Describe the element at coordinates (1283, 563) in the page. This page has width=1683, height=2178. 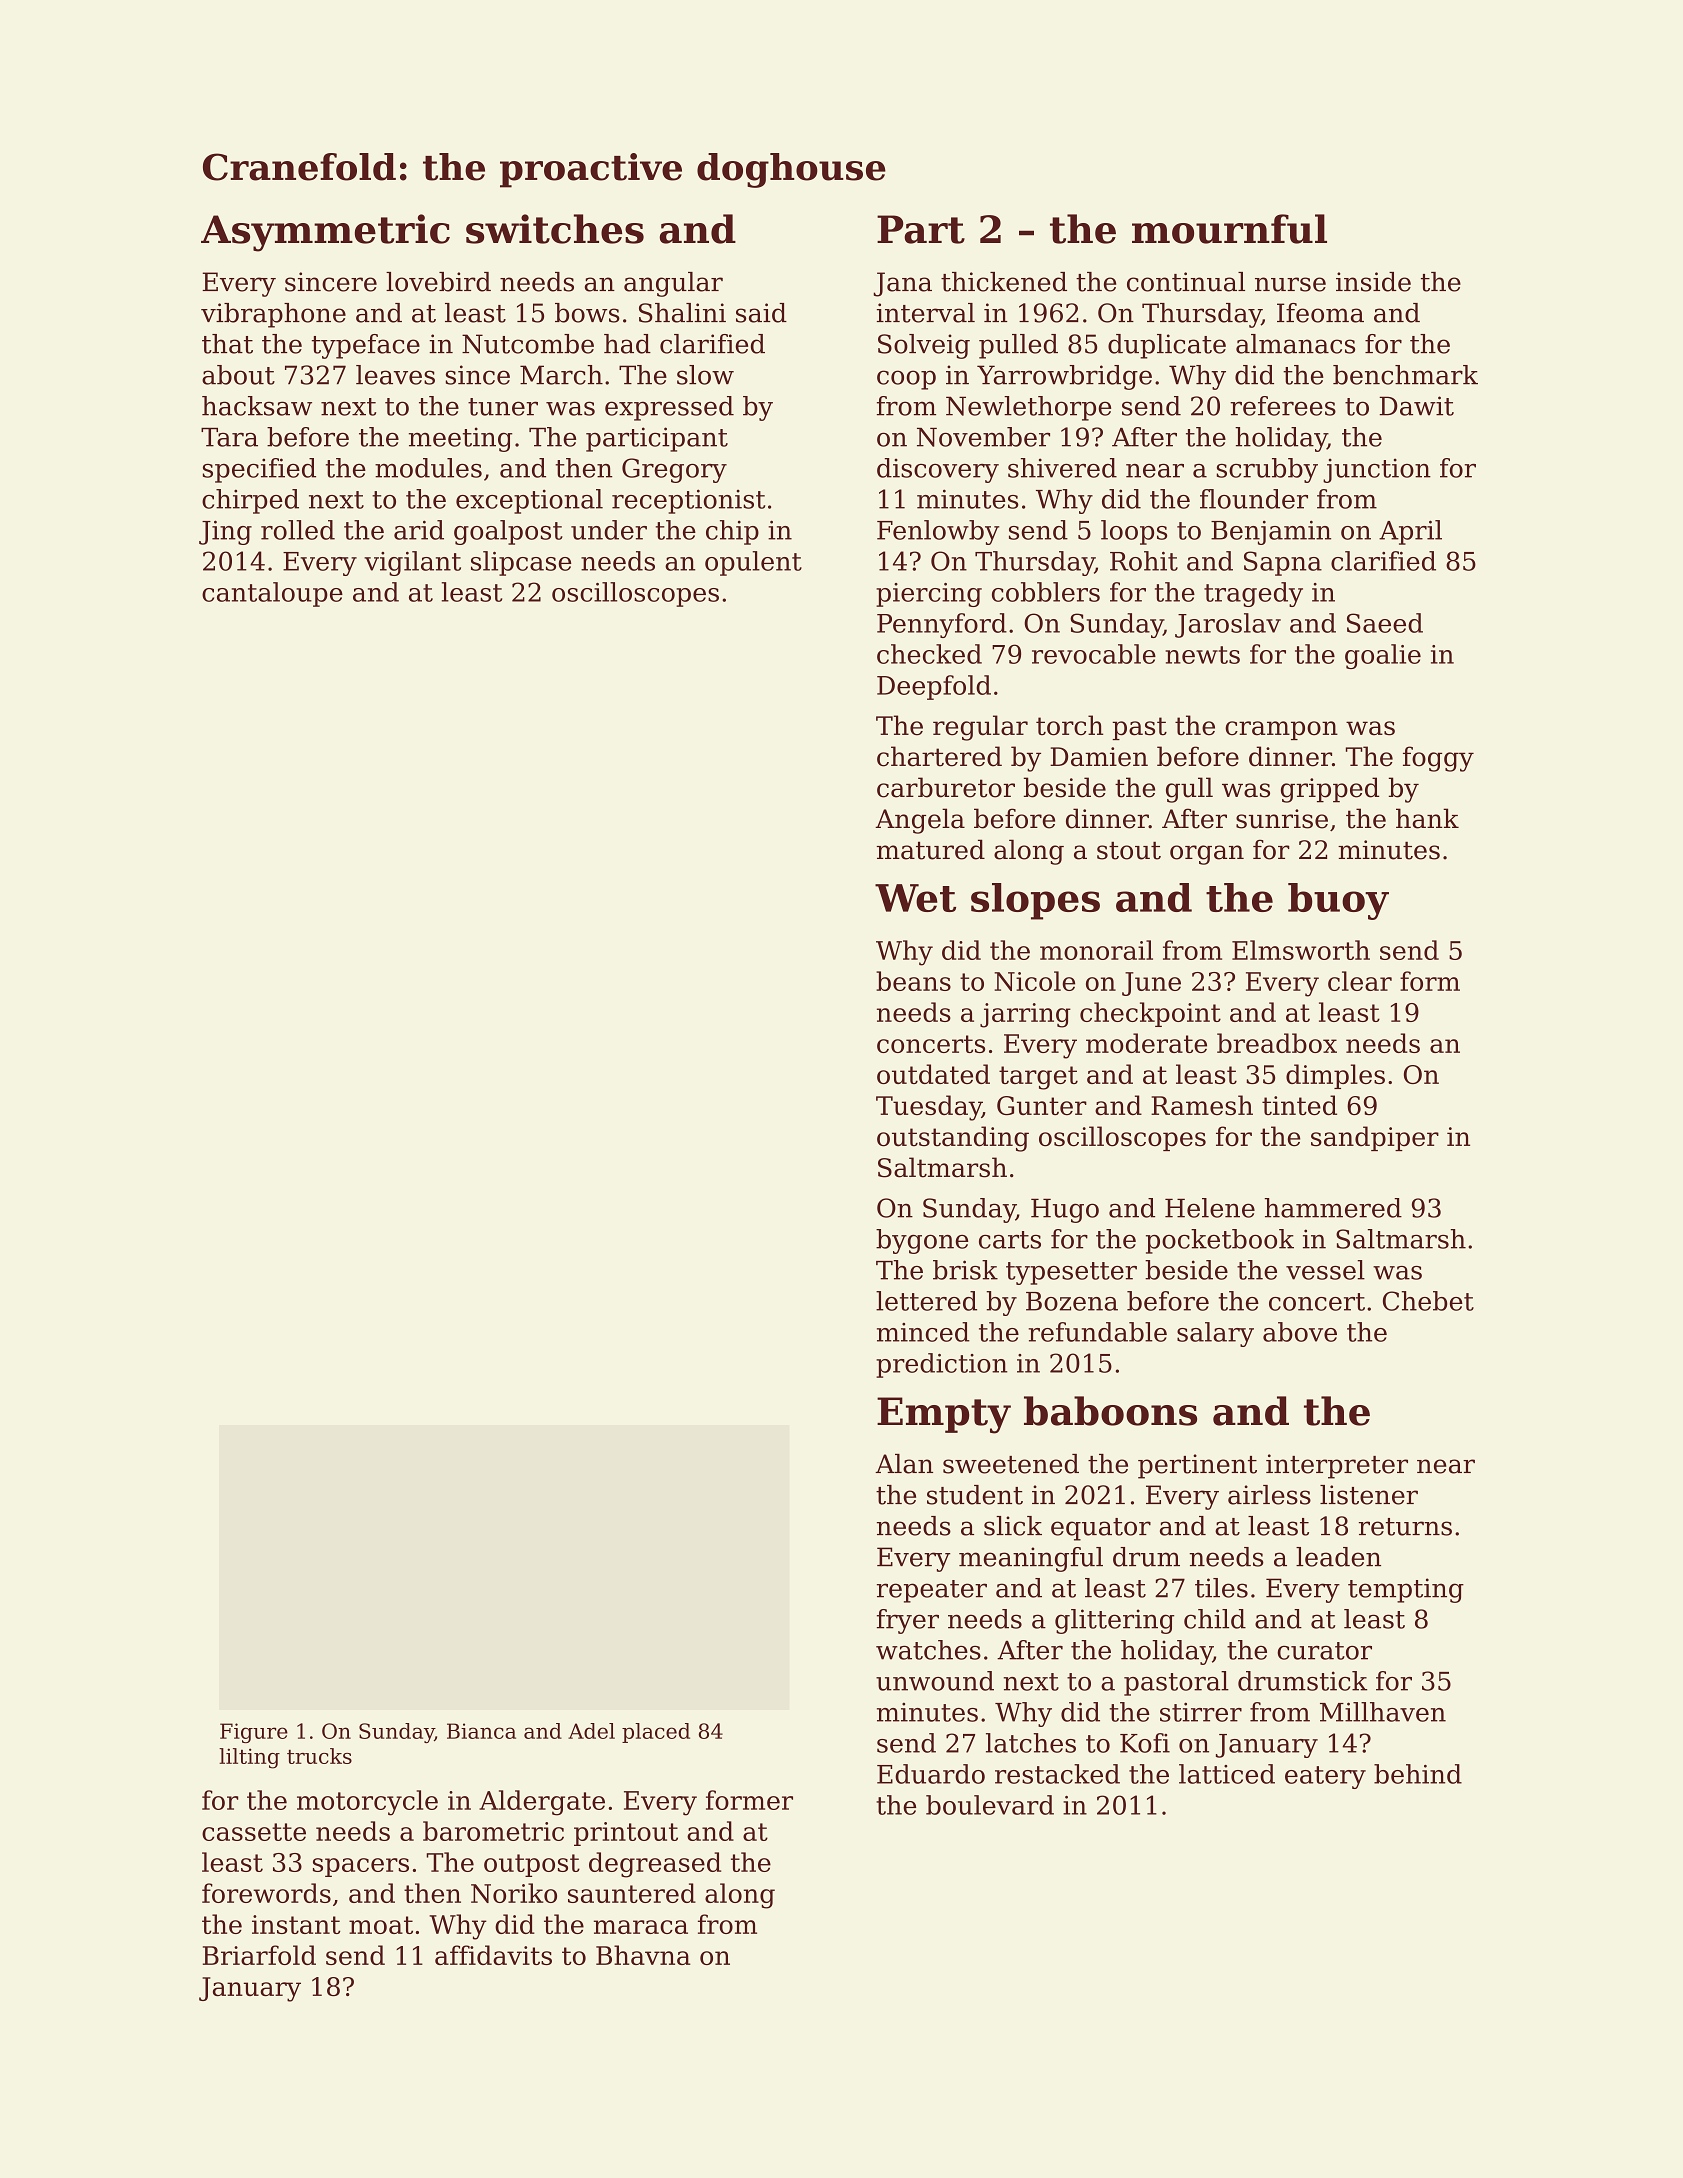
I see `Sapna` at that location.
